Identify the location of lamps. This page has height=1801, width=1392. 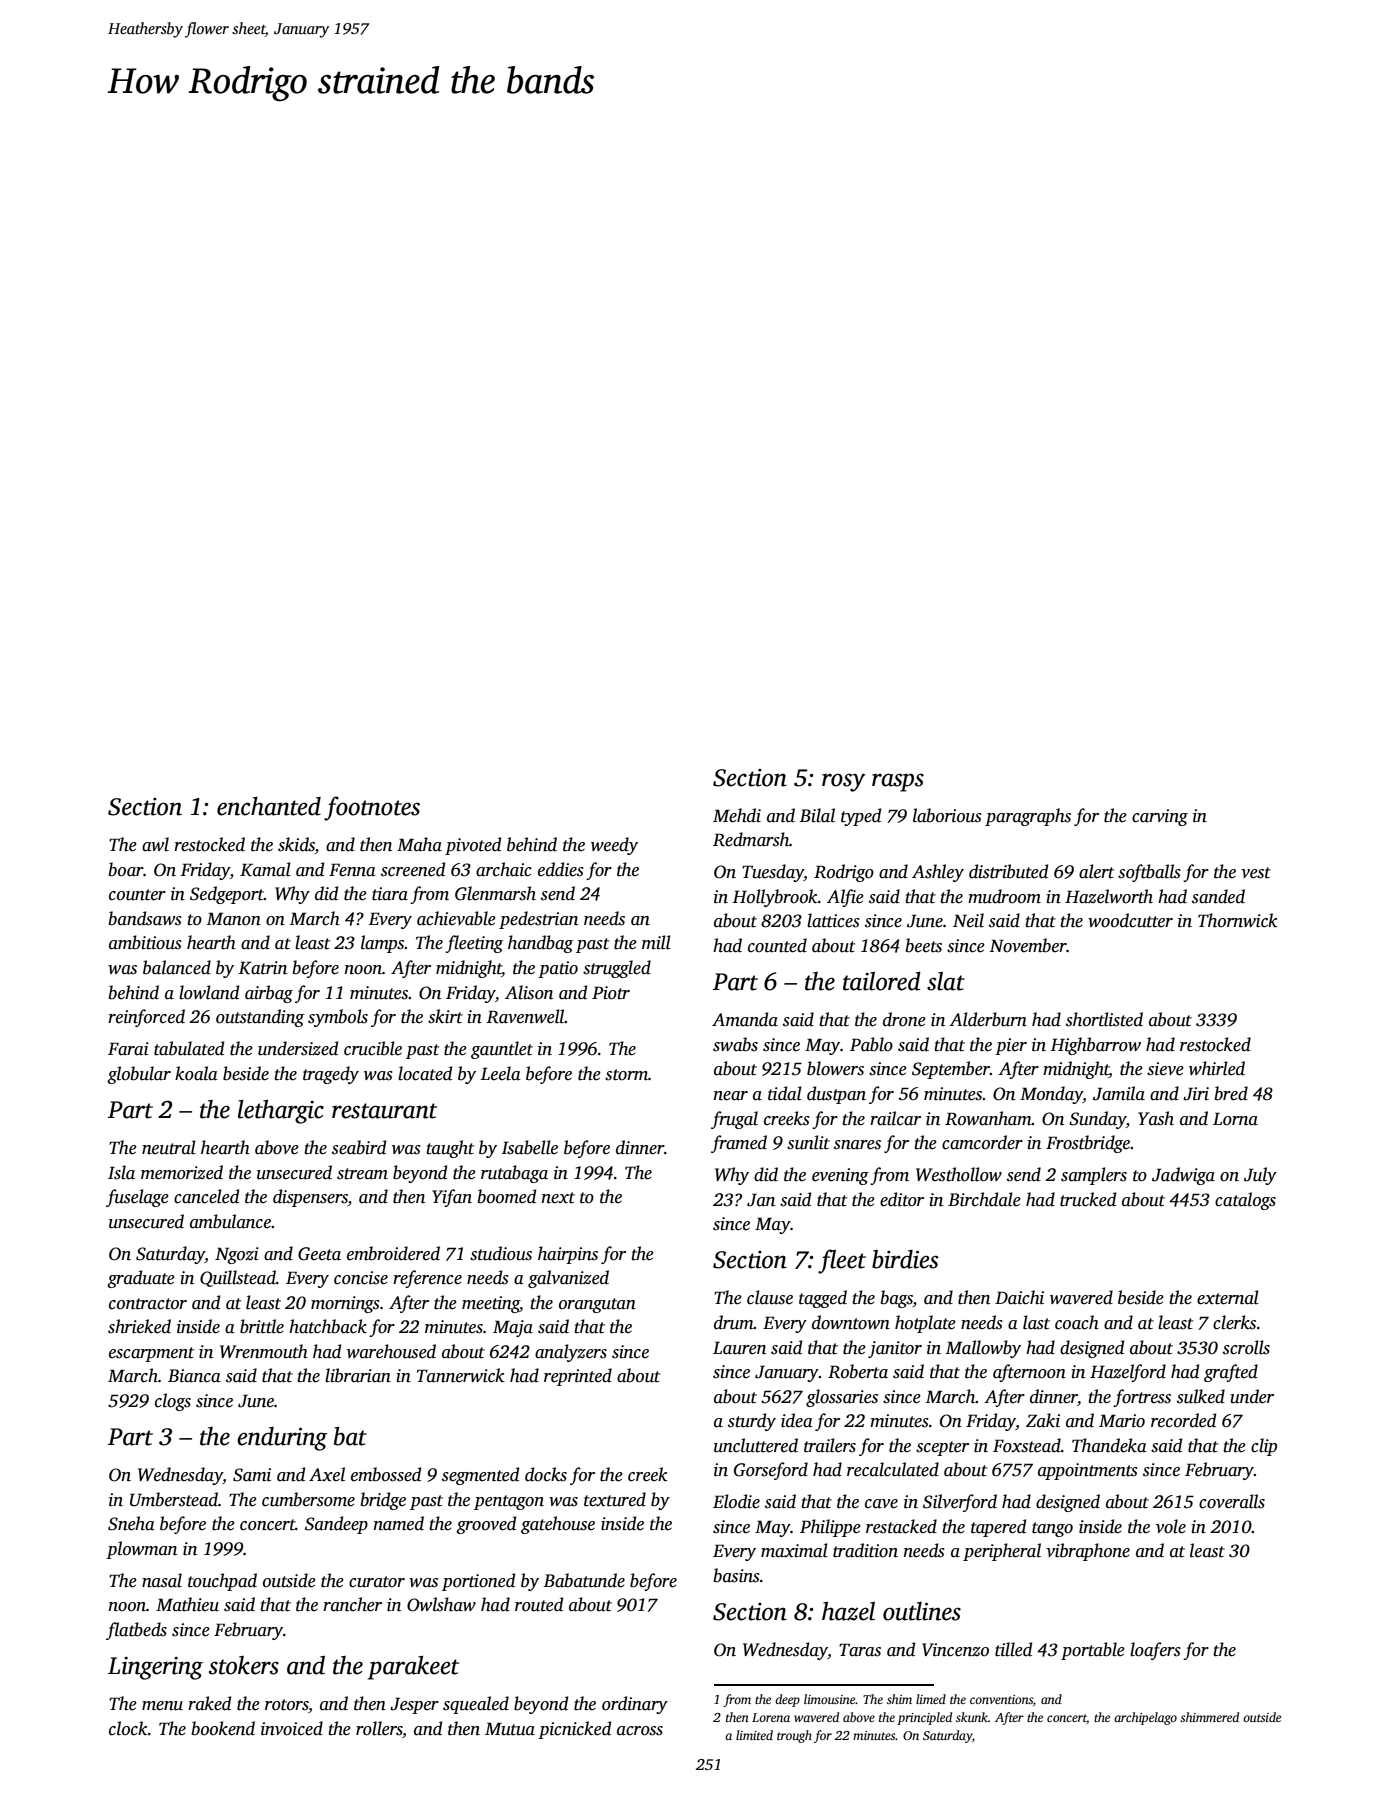
(383, 944).
